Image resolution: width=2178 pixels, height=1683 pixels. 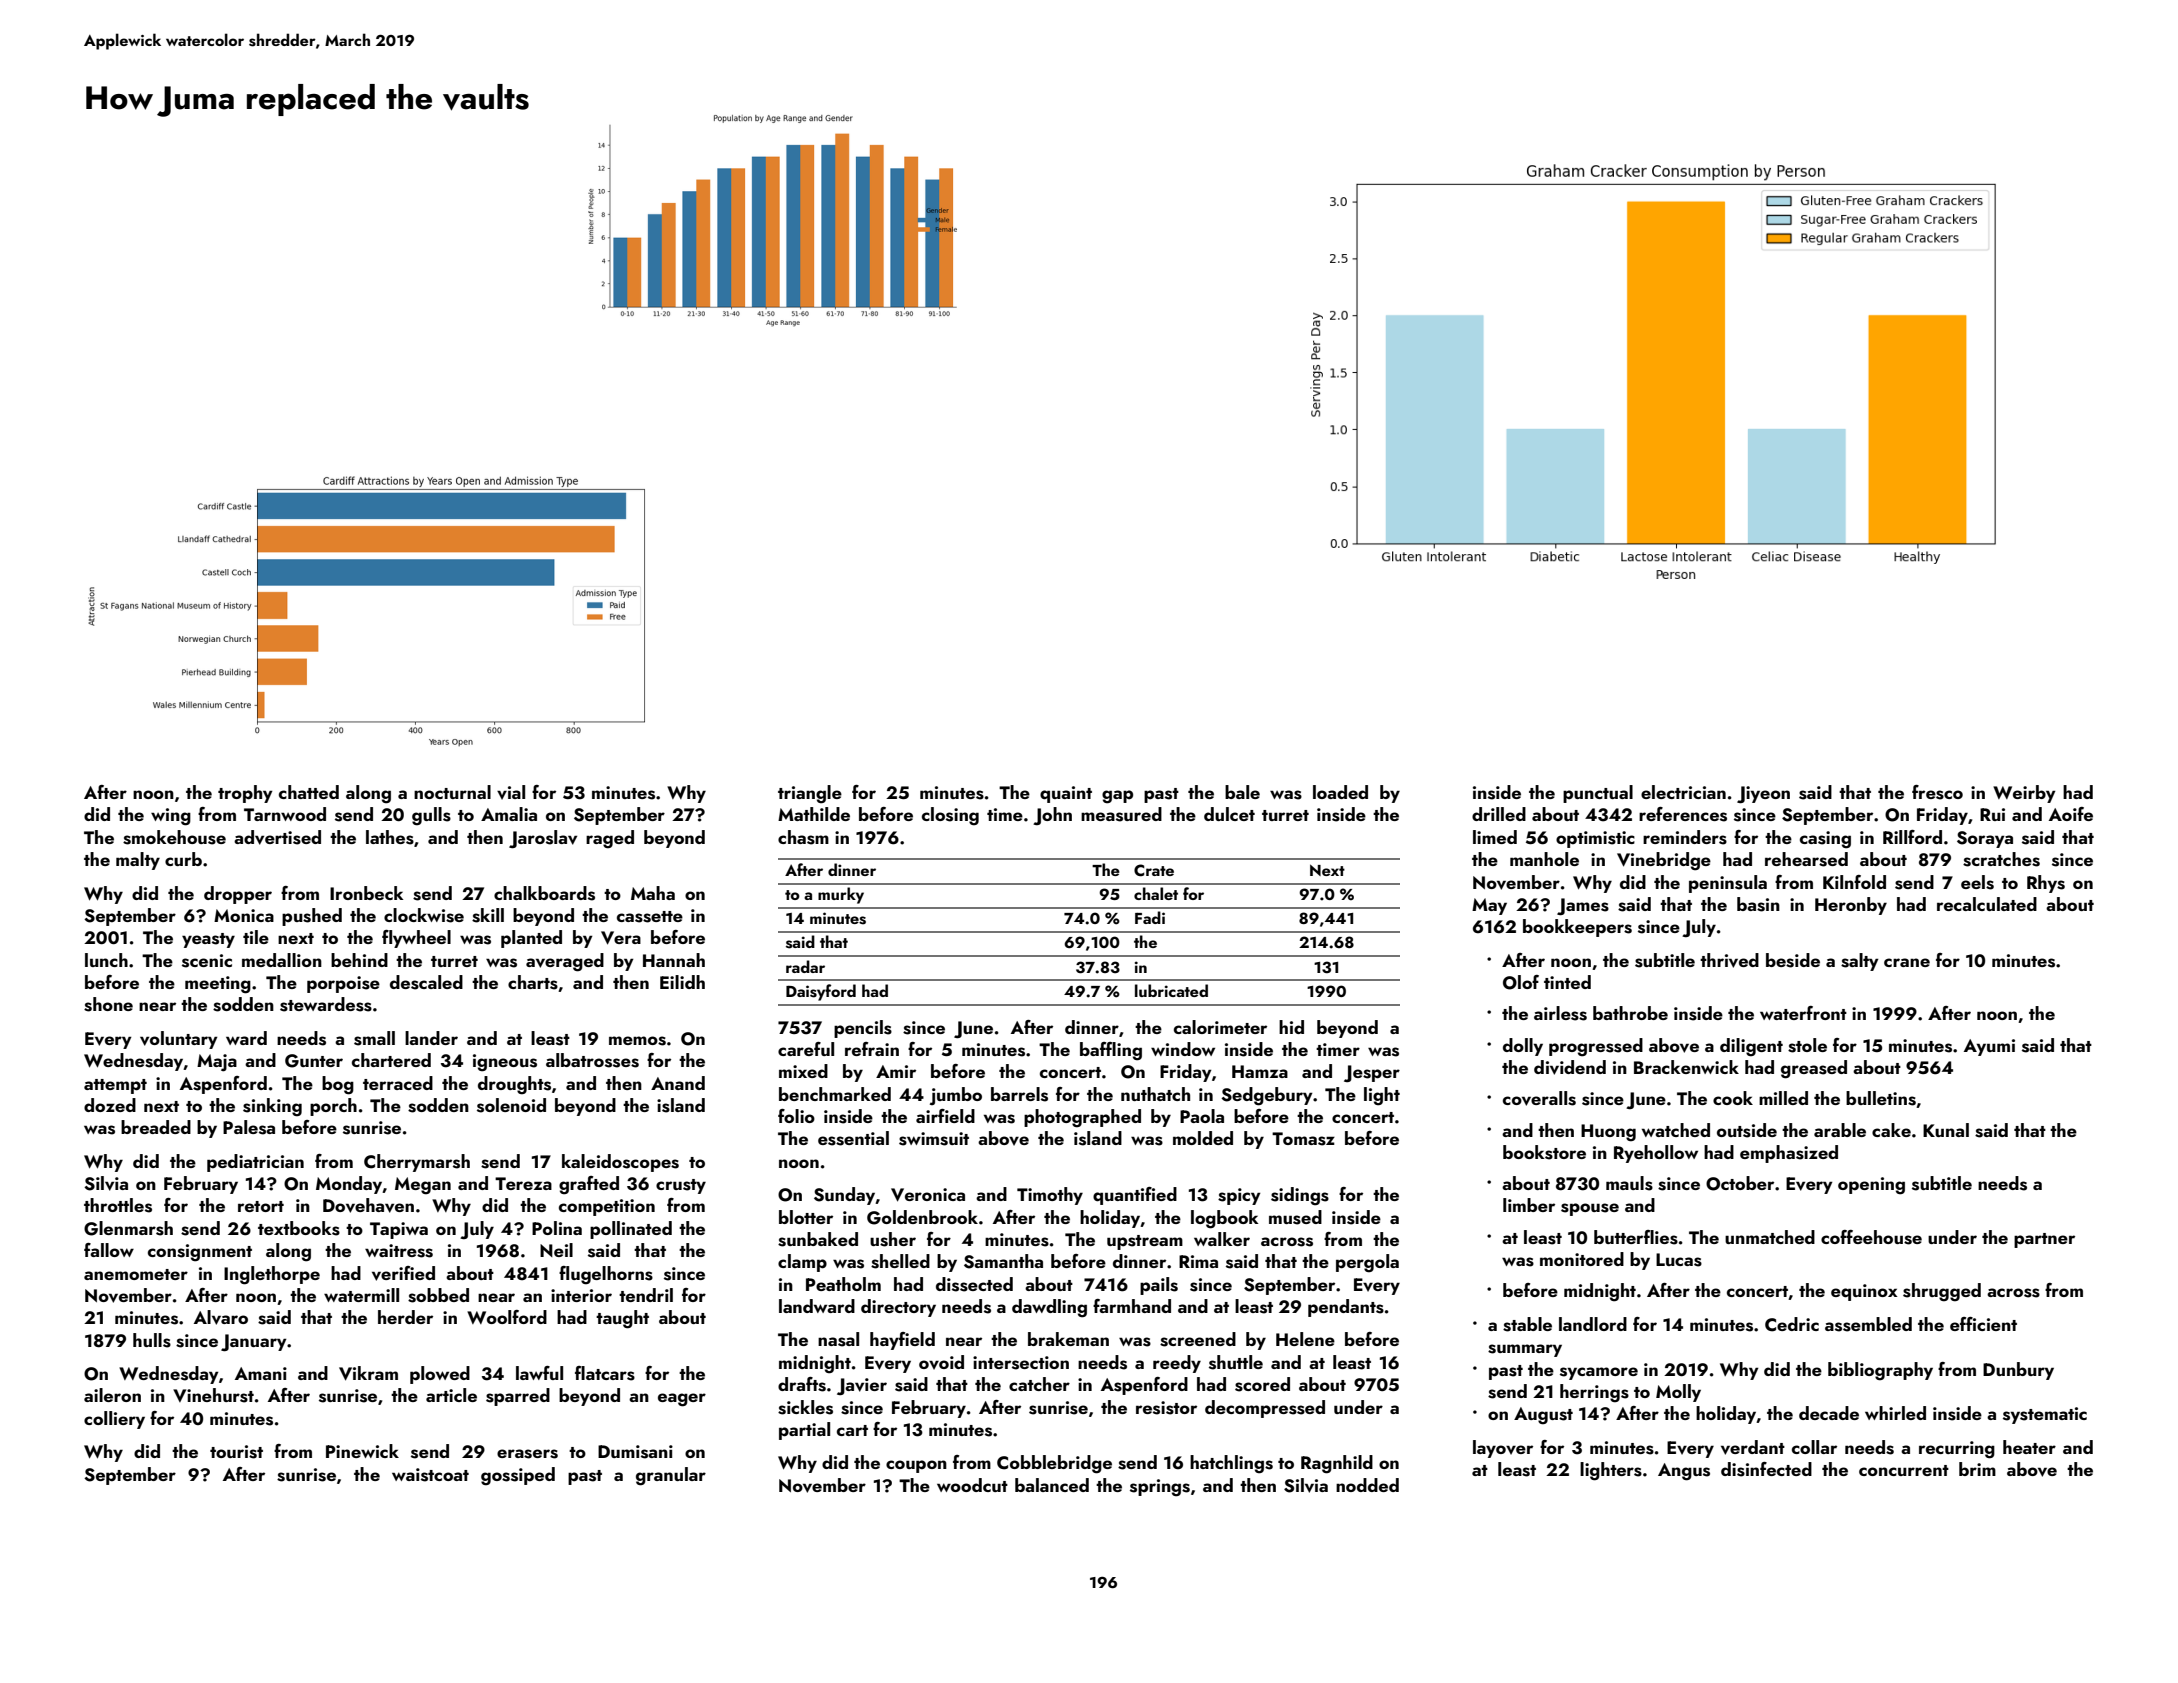 What do you see at coordinates (1987, 904) in the image?
I see `recalculated` at bounding box center [1987, 904].
